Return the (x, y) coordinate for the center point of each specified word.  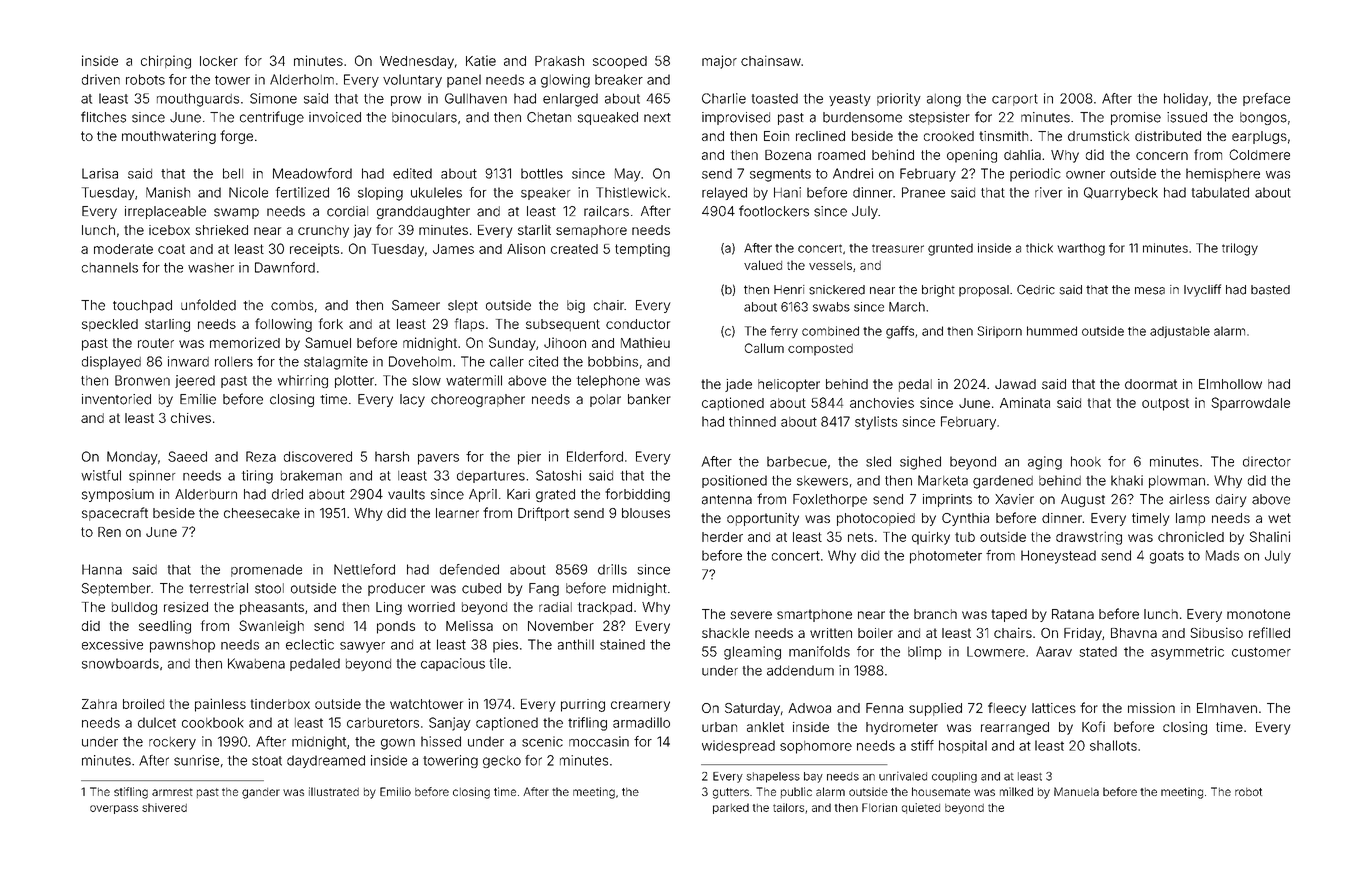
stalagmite (336, 363)
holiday (1186, 99)
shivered (164, 807)
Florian (879, 807)
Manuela (1076, 791)
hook (1086, 461)
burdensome (862, 117)
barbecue (797, 461)
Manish (168, 192)
